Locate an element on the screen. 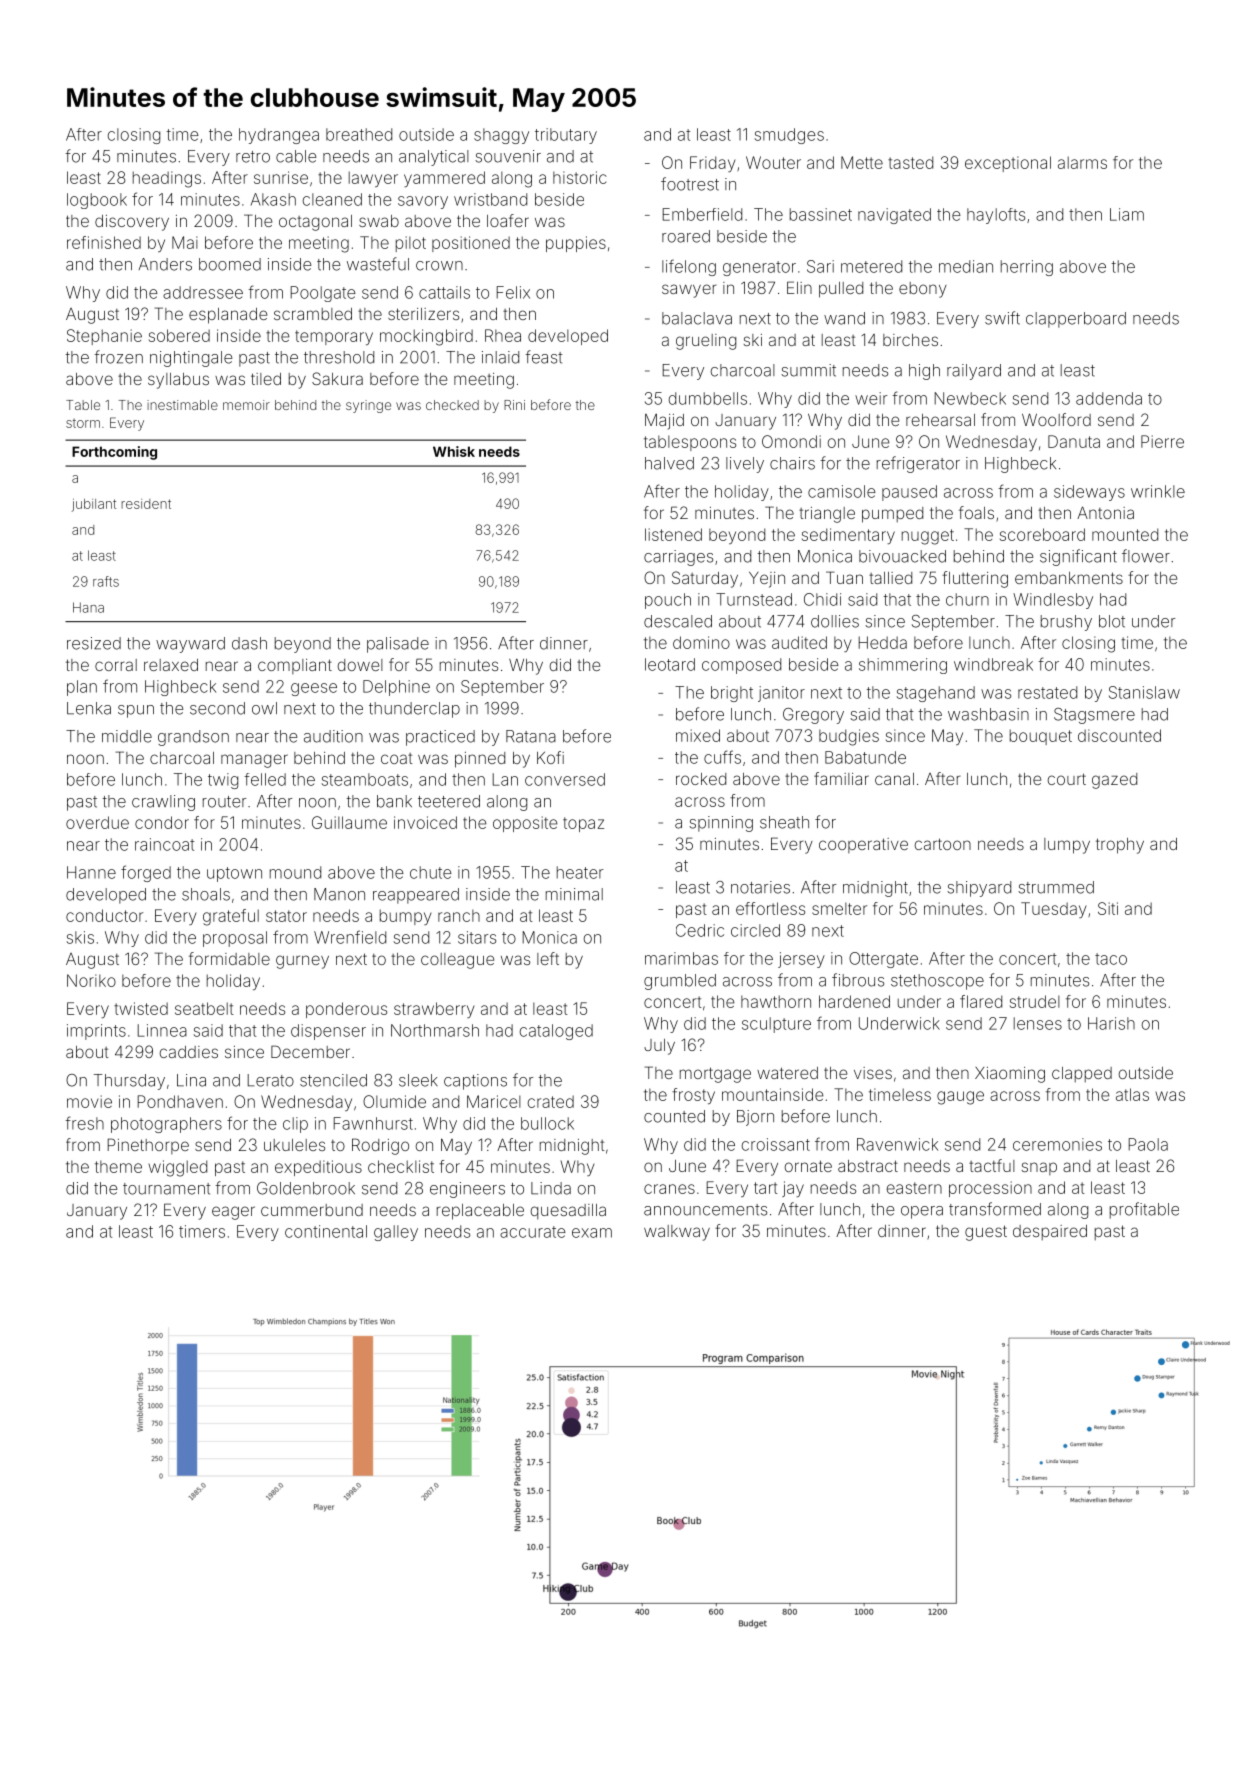  alarms is located at coordinates (1082, 162).
